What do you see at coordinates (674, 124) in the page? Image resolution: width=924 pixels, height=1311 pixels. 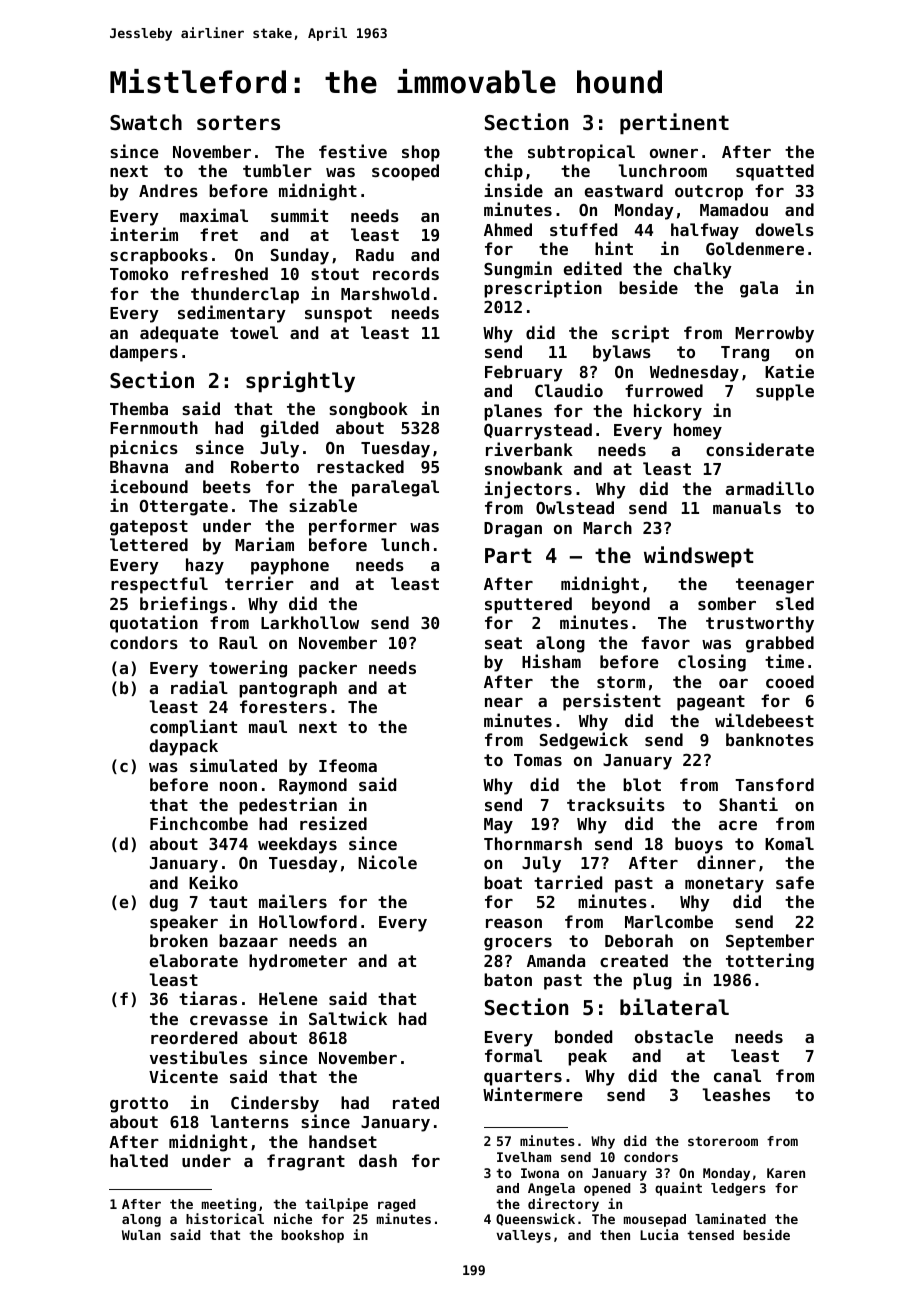 I see `pertinent` at bounding box center [674, 124].
